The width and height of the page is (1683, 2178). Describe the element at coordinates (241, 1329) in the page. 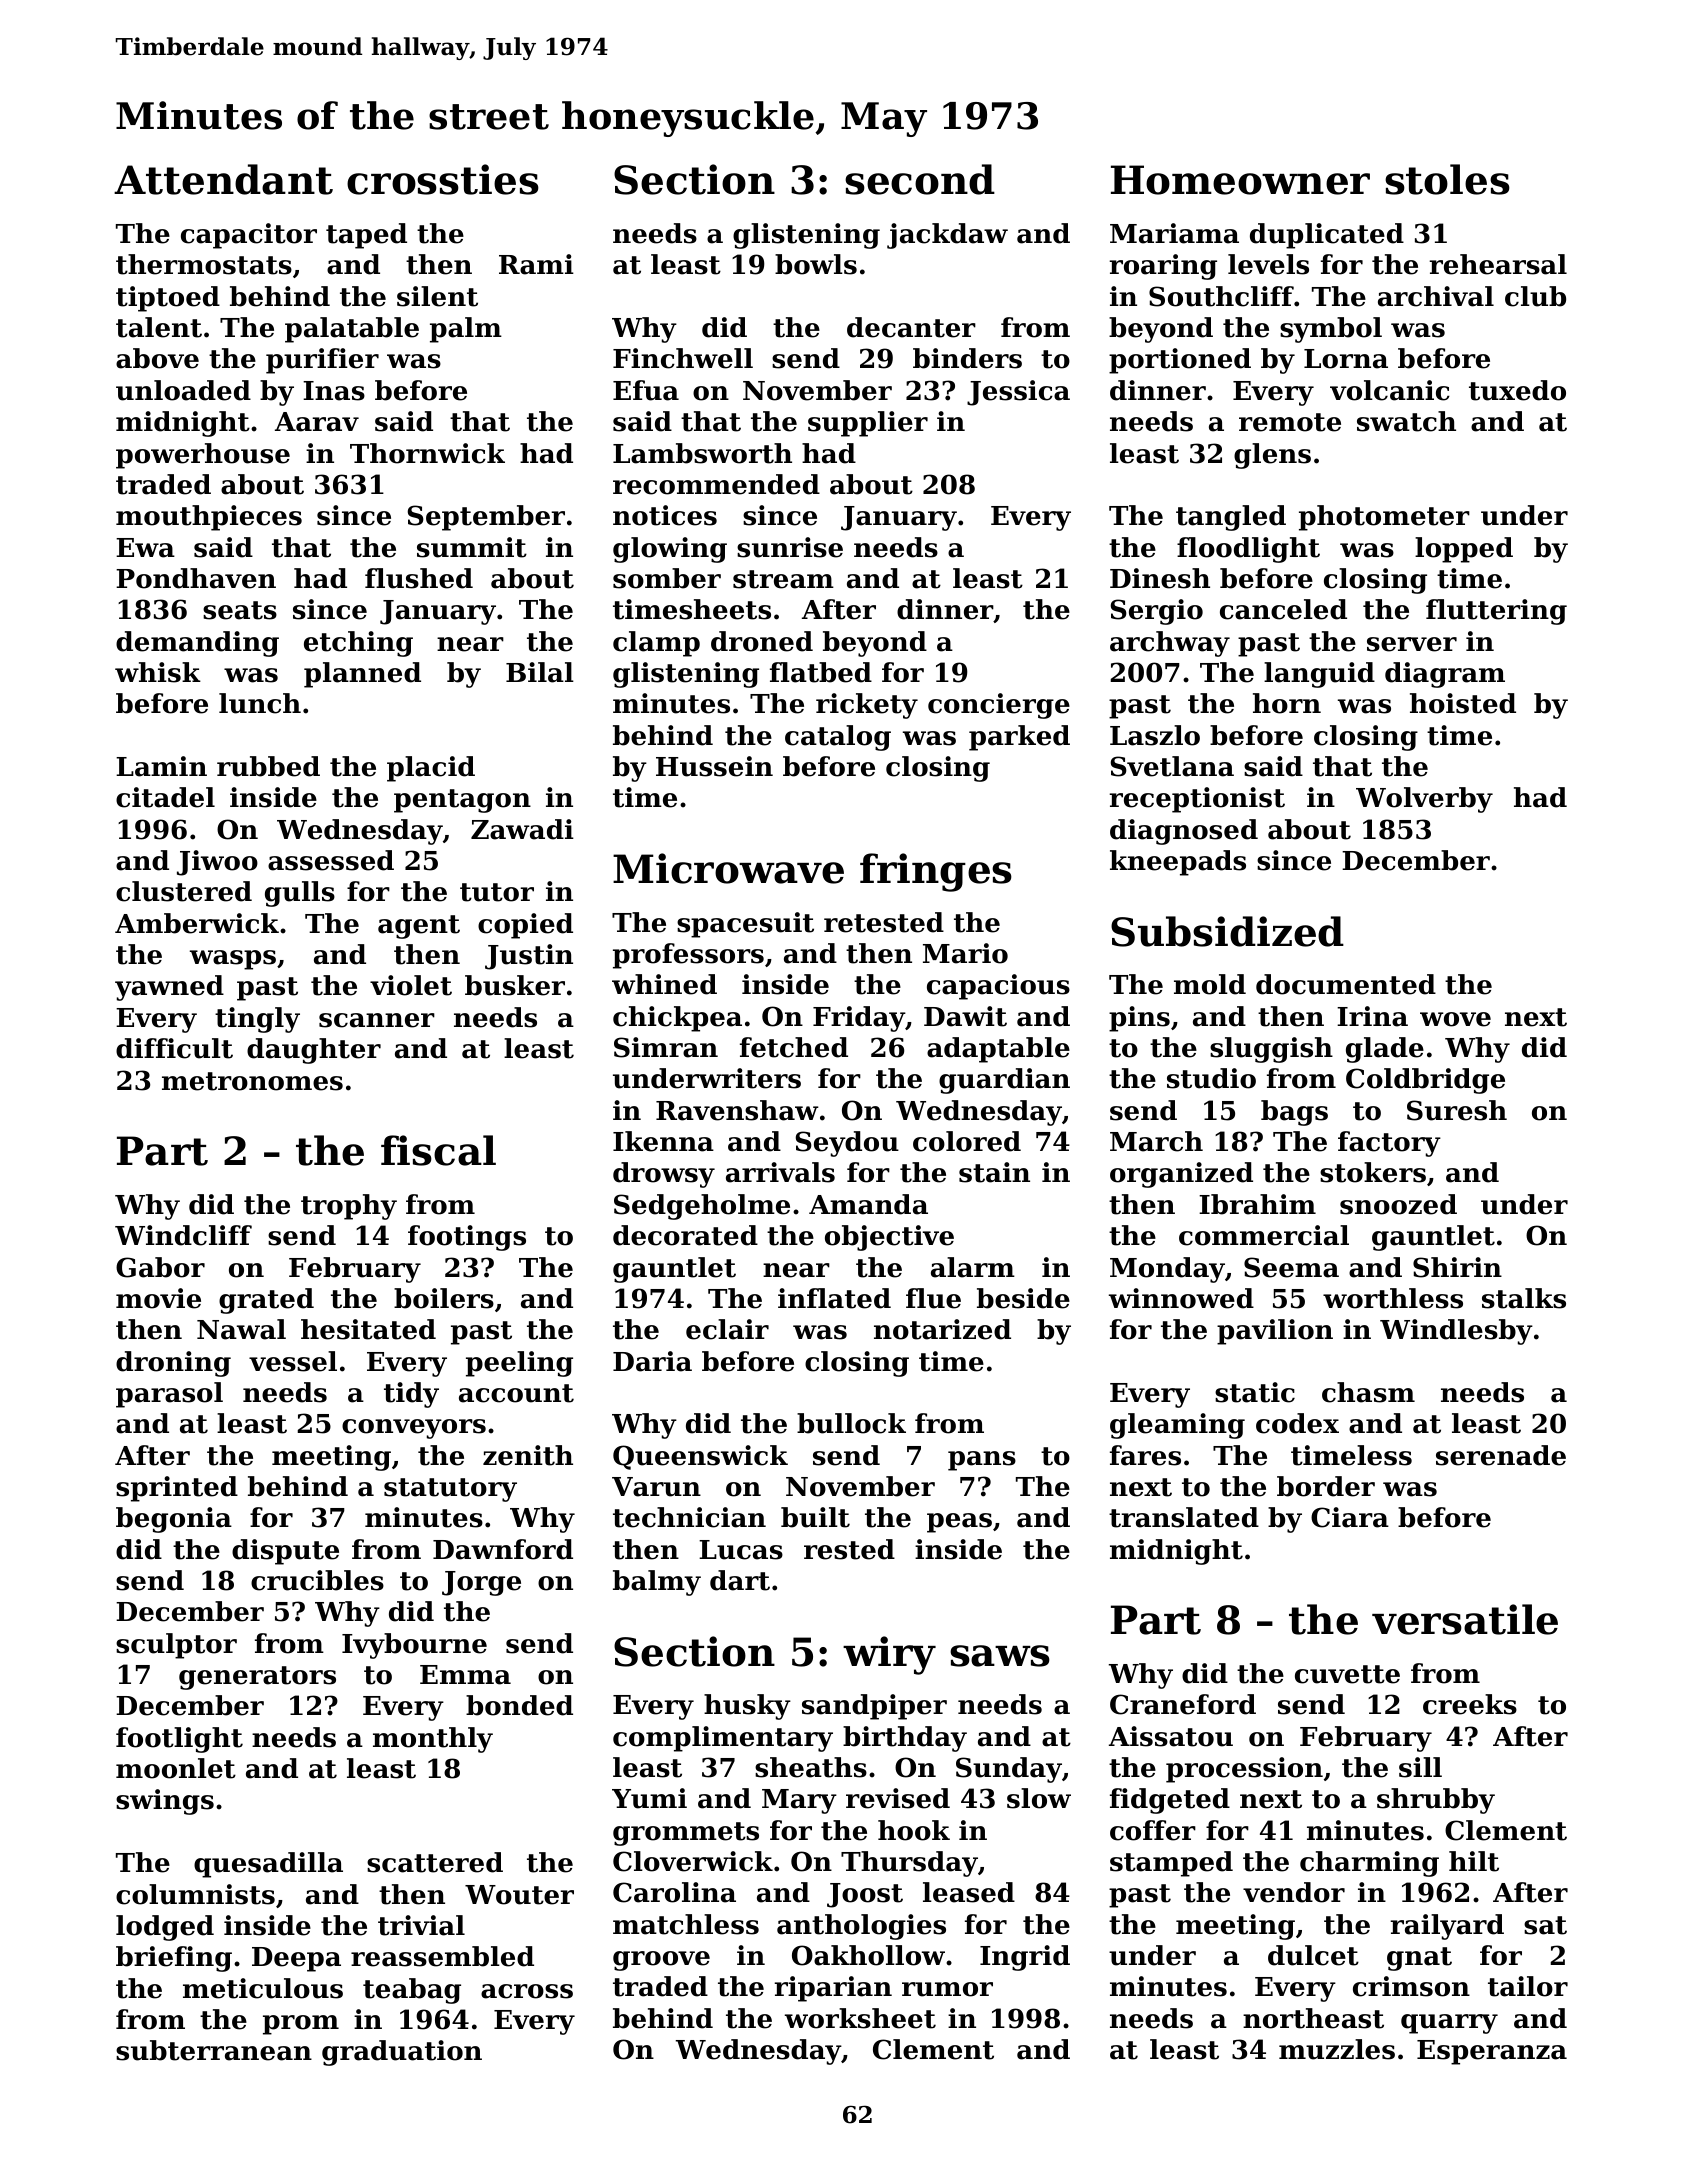

I see `Nawal` at that location.
